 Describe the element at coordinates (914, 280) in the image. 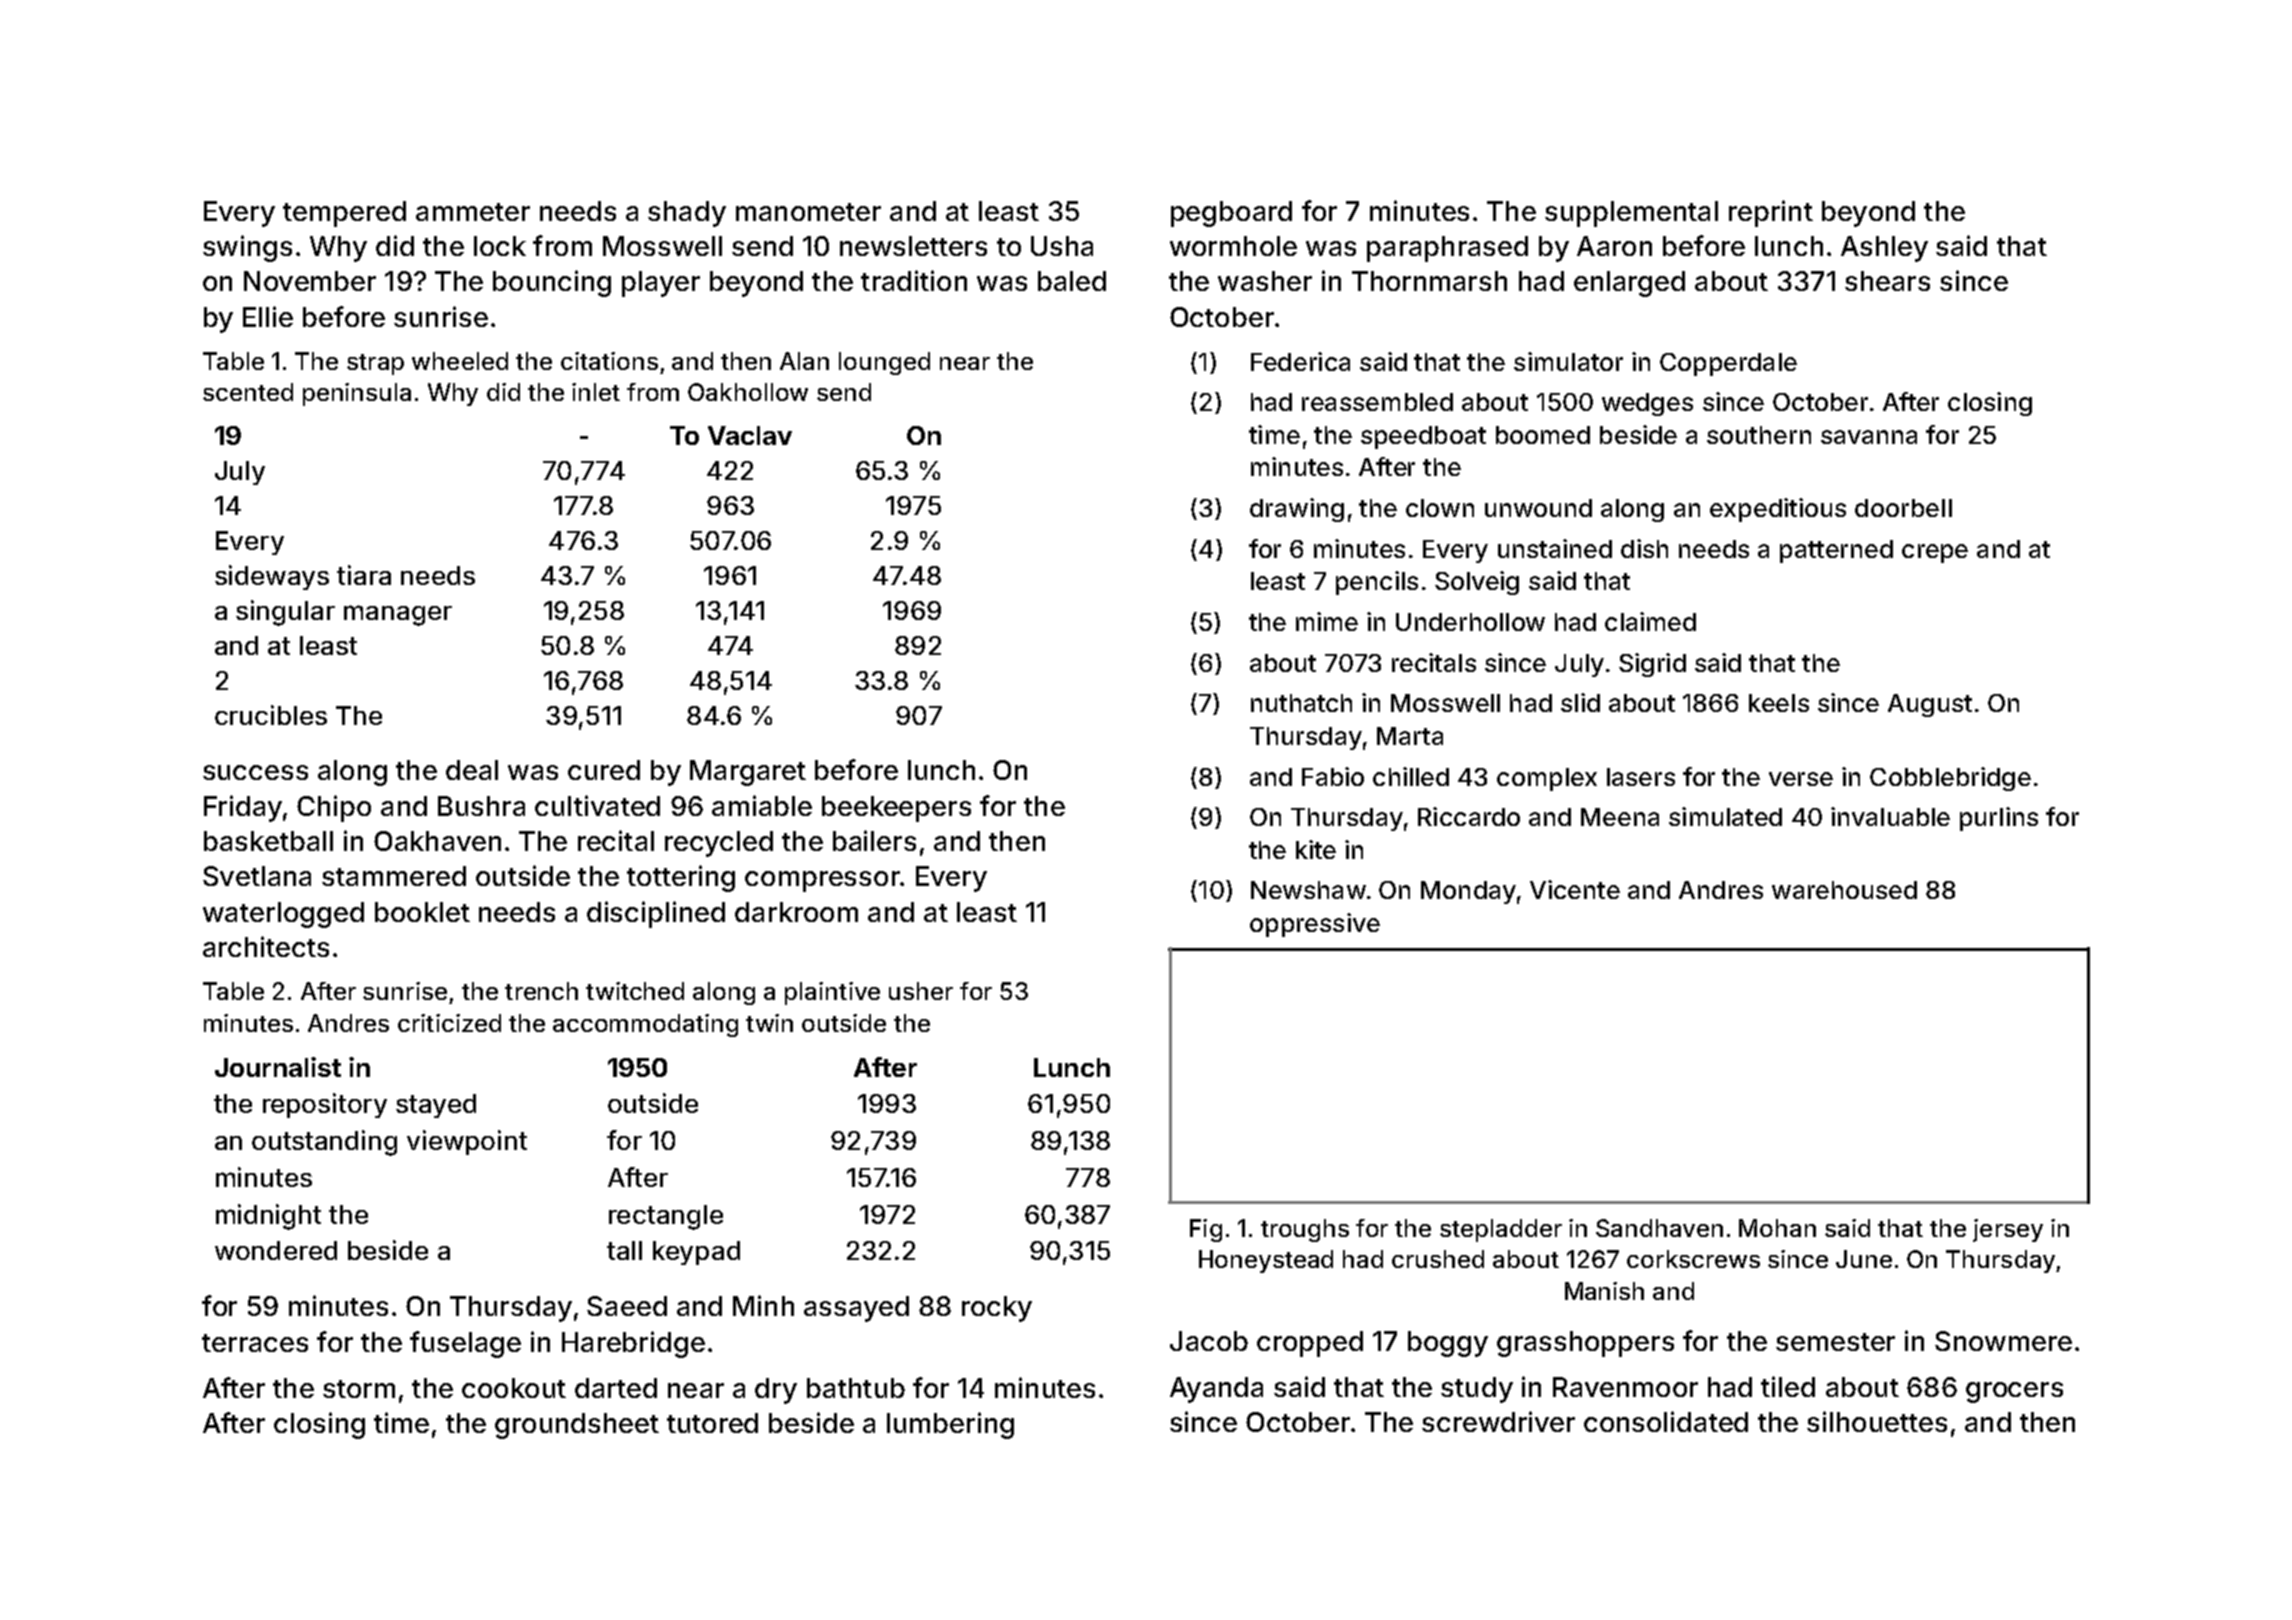

I see `tradition` at that location.
